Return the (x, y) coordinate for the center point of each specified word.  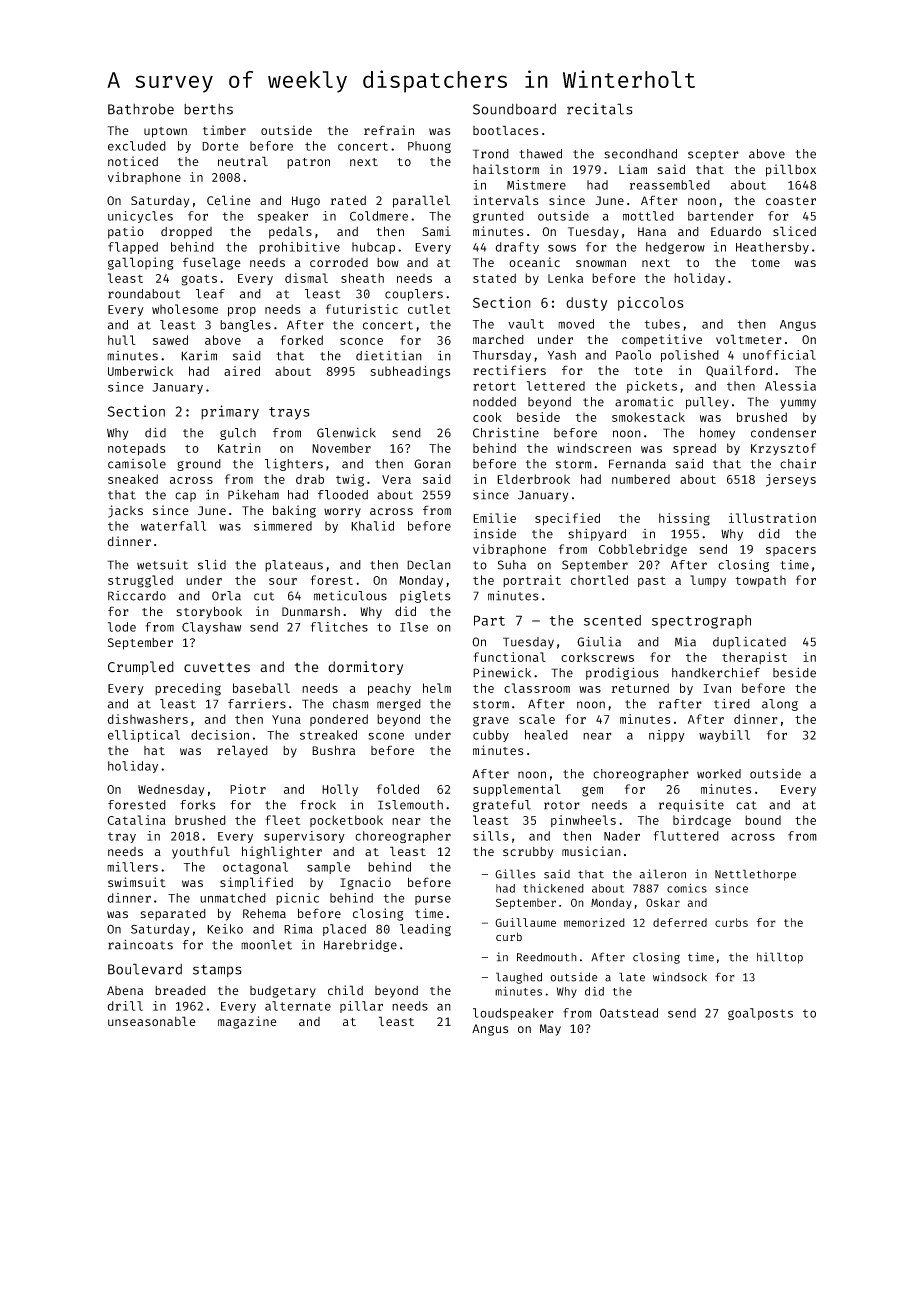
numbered (641, 479)
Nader (622, 836)
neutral (243, 161)
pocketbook (346, 821)
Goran (432, 464)
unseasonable (152, 1021)
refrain (389, 130)
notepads (136, 449)
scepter (713, 155)
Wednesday (171, 790)
